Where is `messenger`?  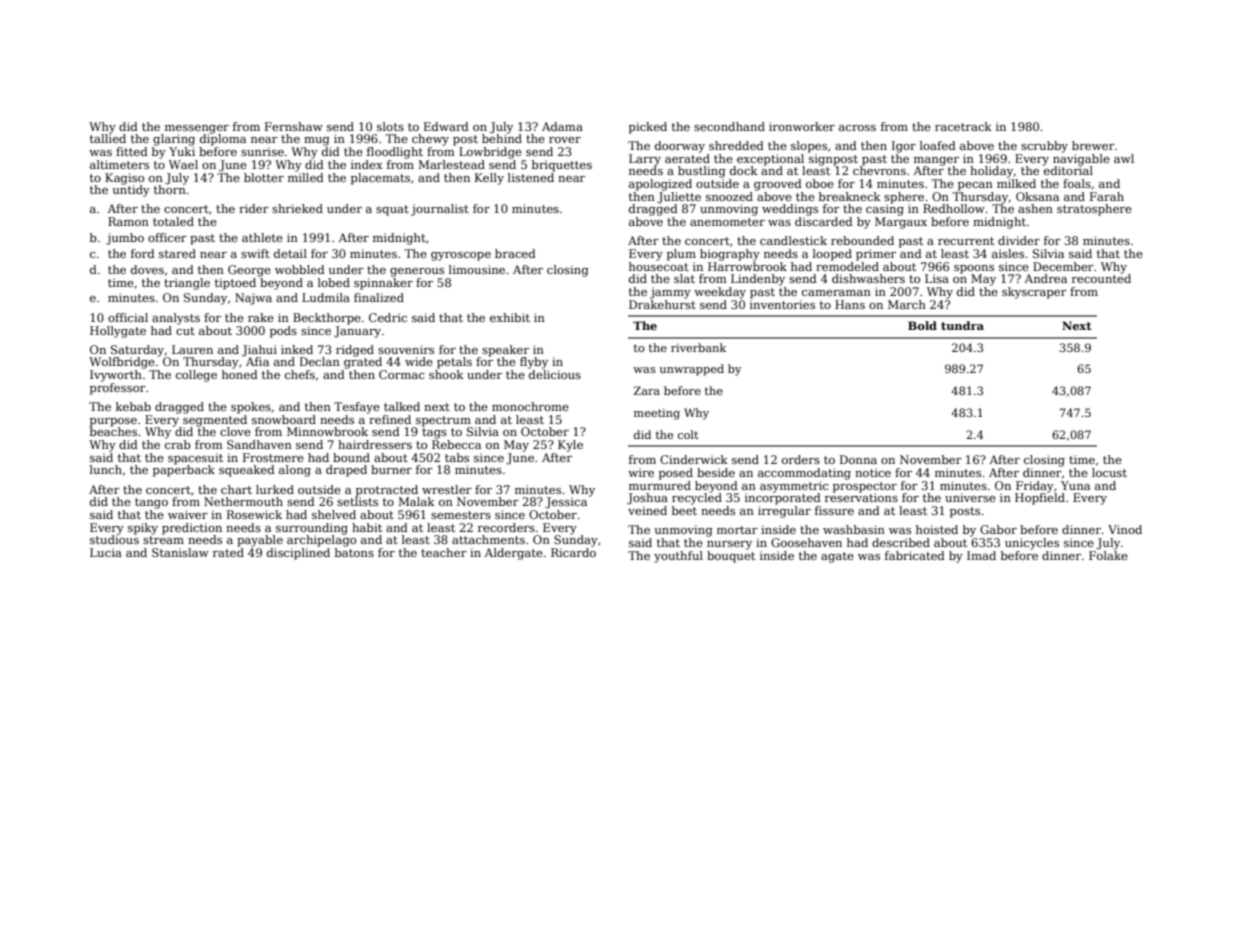 messenger is located at coordinates (197, 129).
